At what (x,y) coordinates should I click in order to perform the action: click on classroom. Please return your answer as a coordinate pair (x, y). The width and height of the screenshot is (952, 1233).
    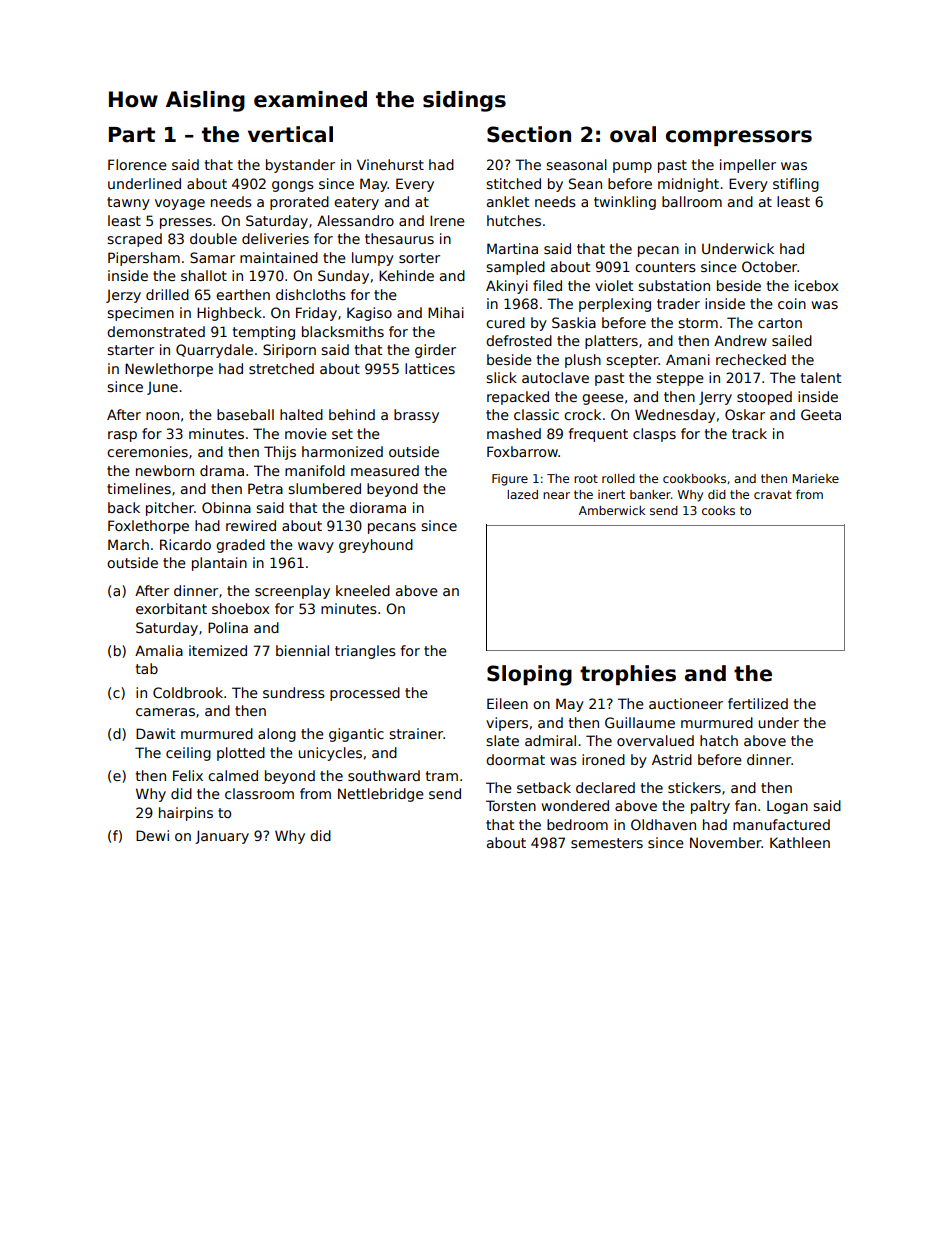
    Looking at the image, I should click on (259, 793).
